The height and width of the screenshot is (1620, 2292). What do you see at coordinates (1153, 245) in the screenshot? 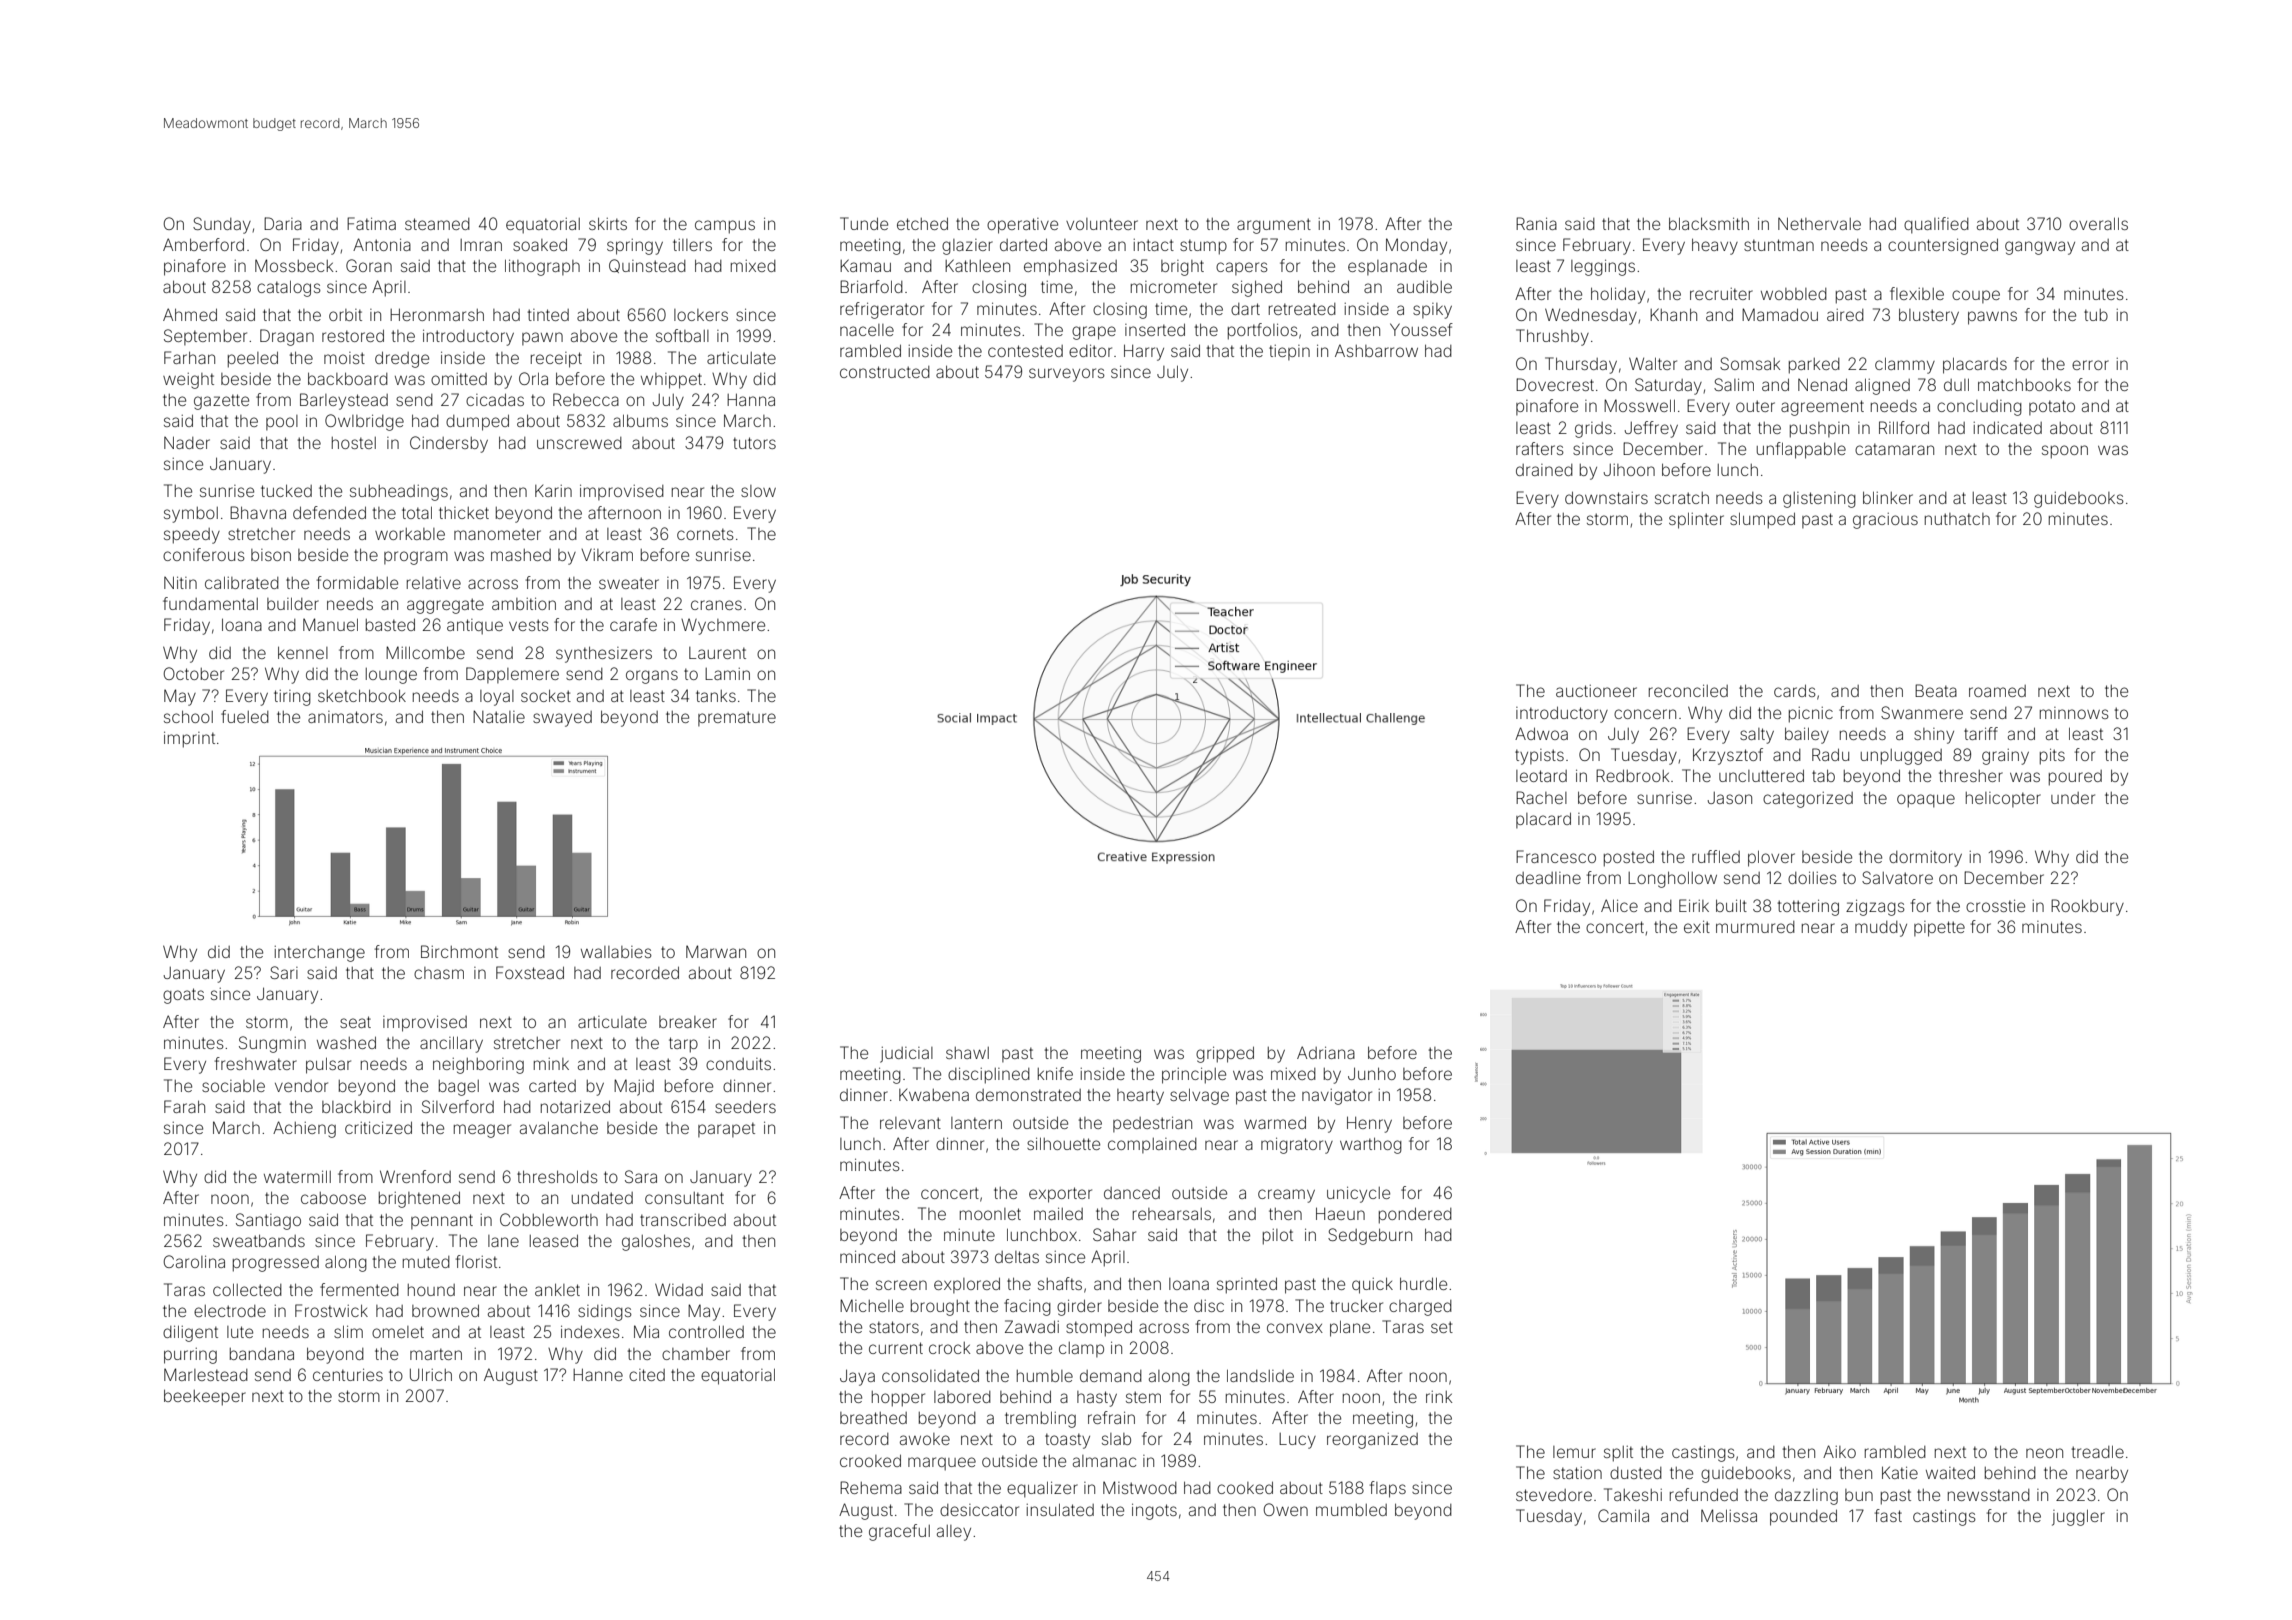
I see `intact` at bounding box center [1153, 245].
